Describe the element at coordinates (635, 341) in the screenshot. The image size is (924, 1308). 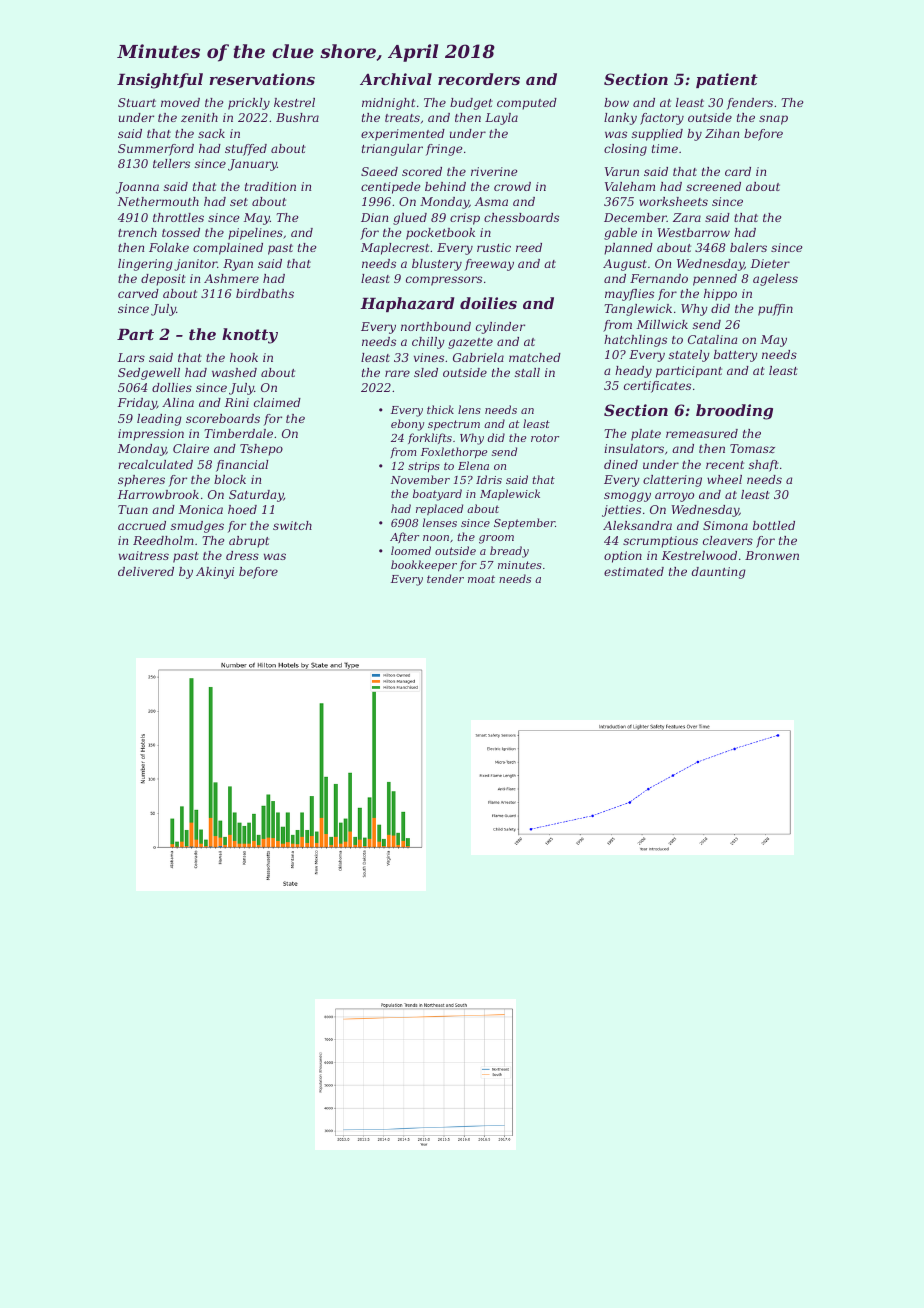
I see `hatchlings` at that location.
